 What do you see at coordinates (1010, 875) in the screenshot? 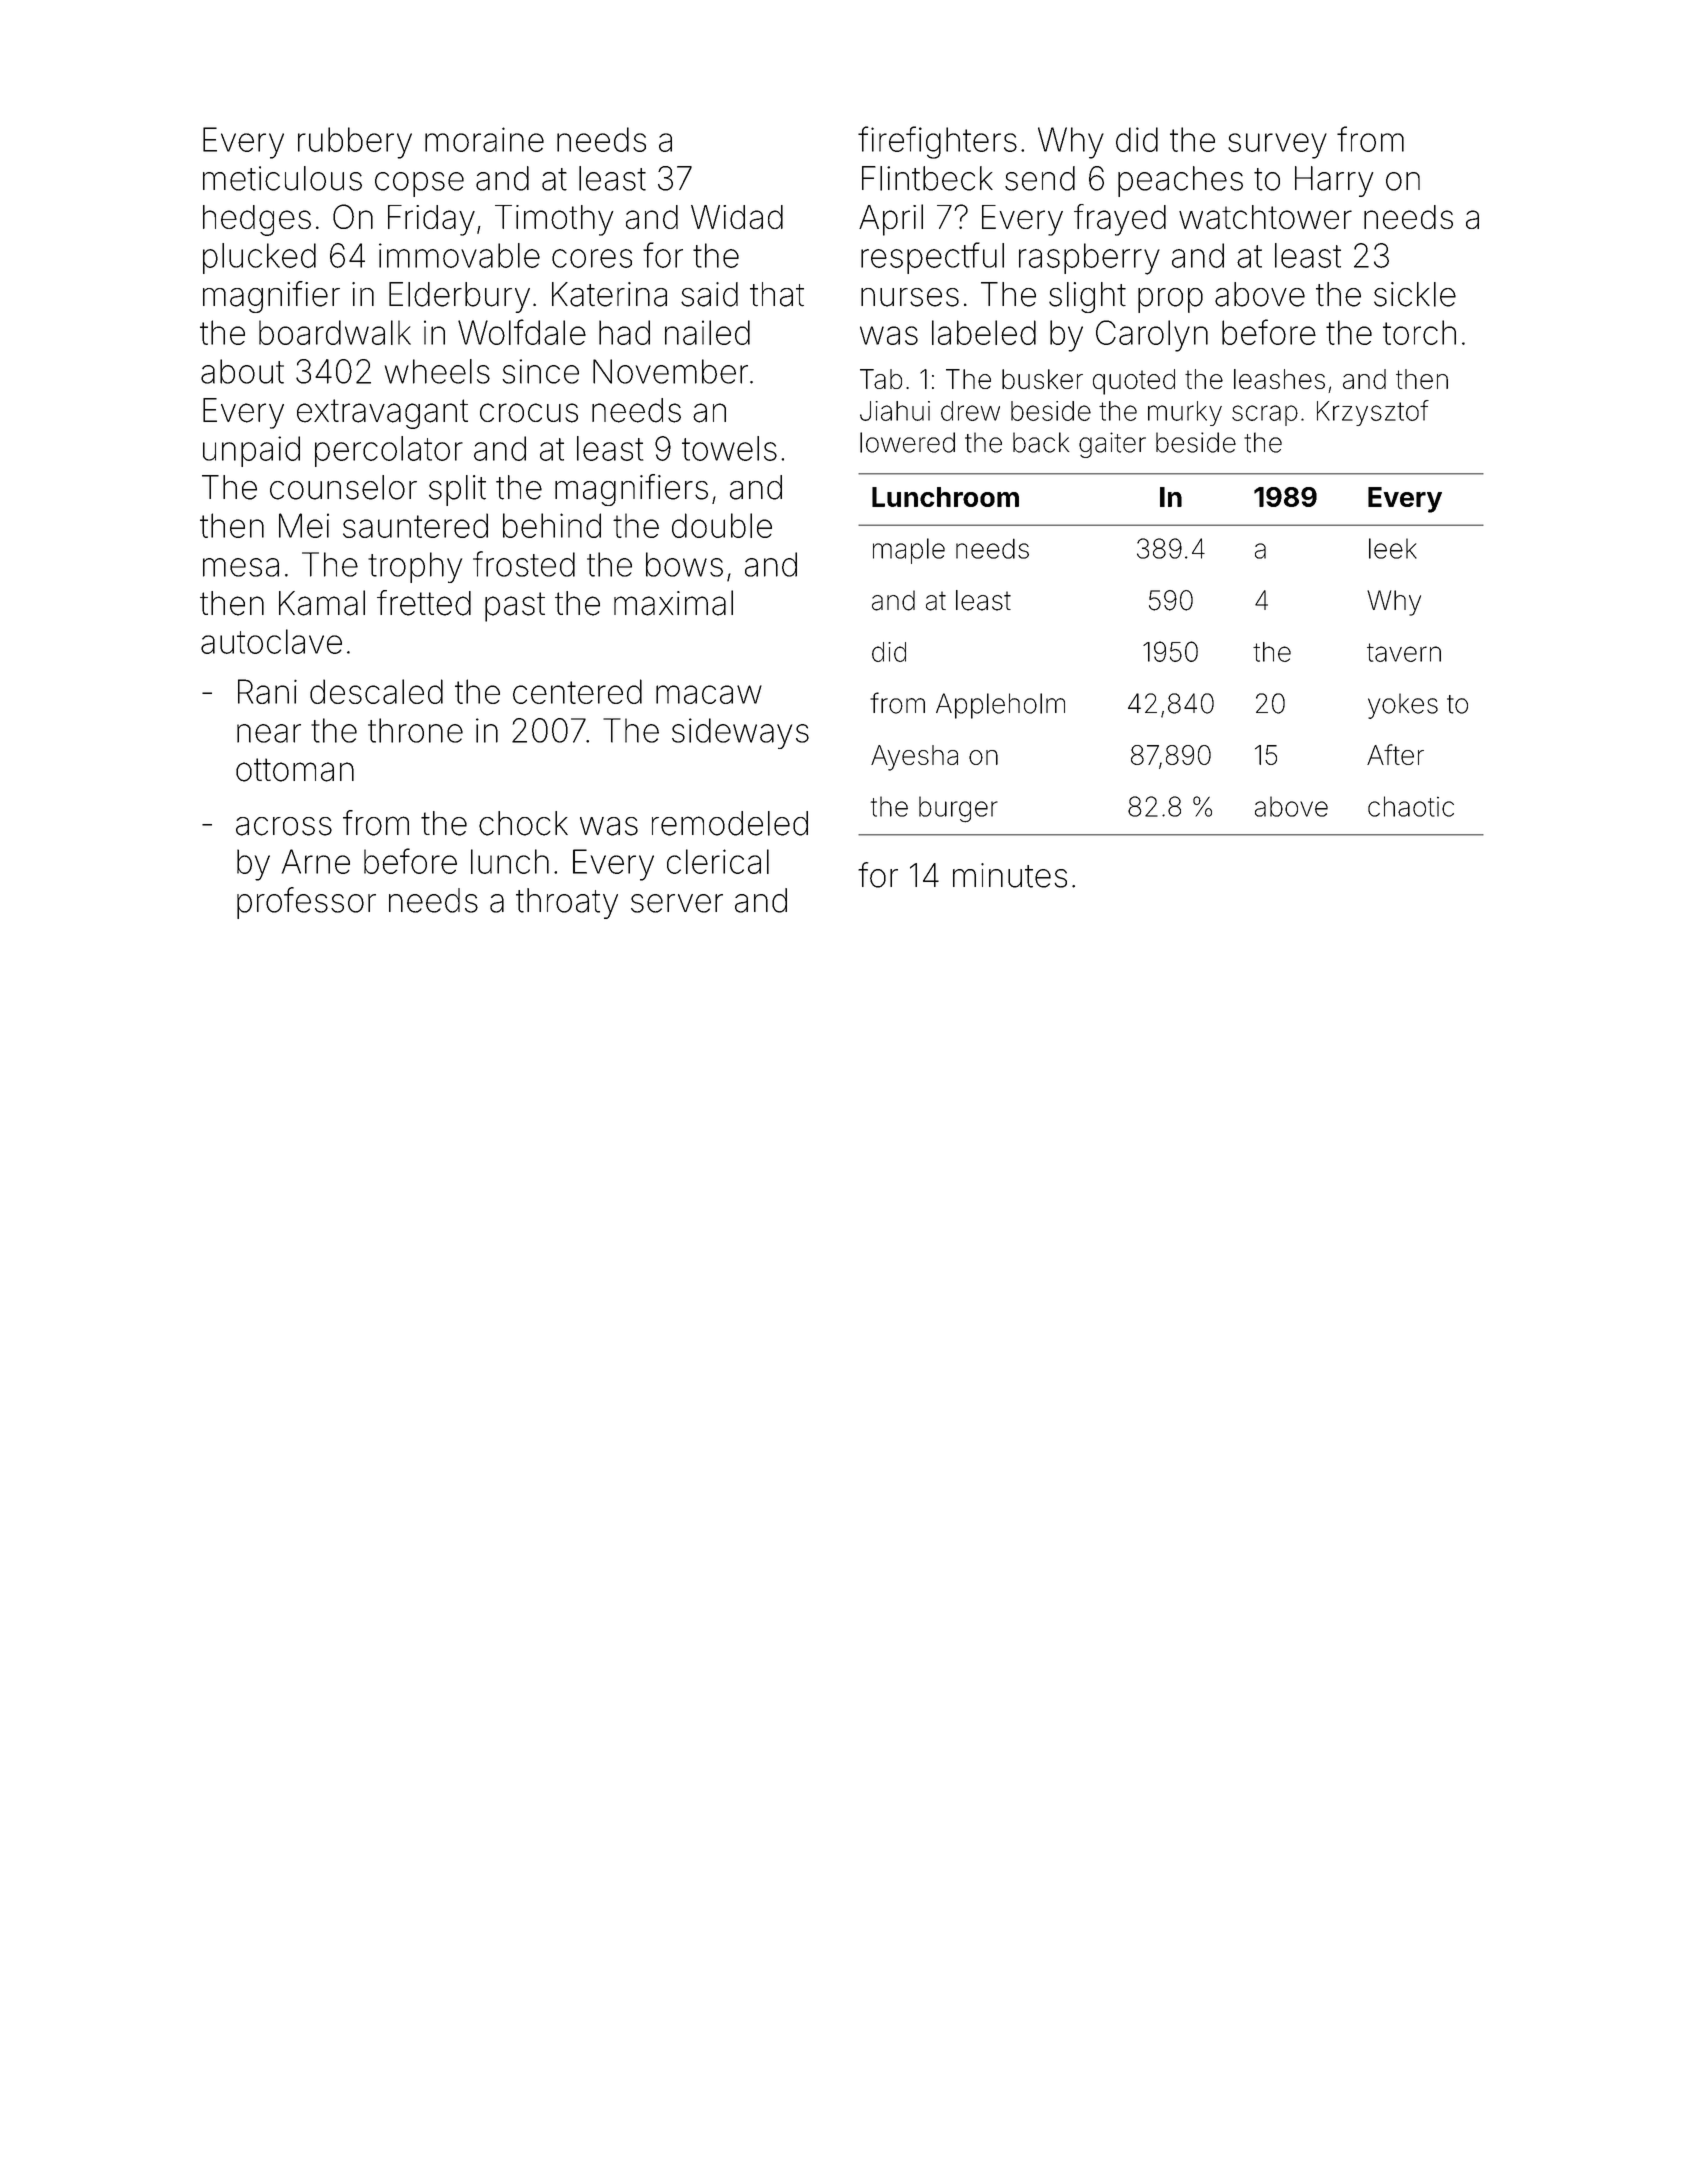
I see `minutes` at bounding box center [1010, 875].
